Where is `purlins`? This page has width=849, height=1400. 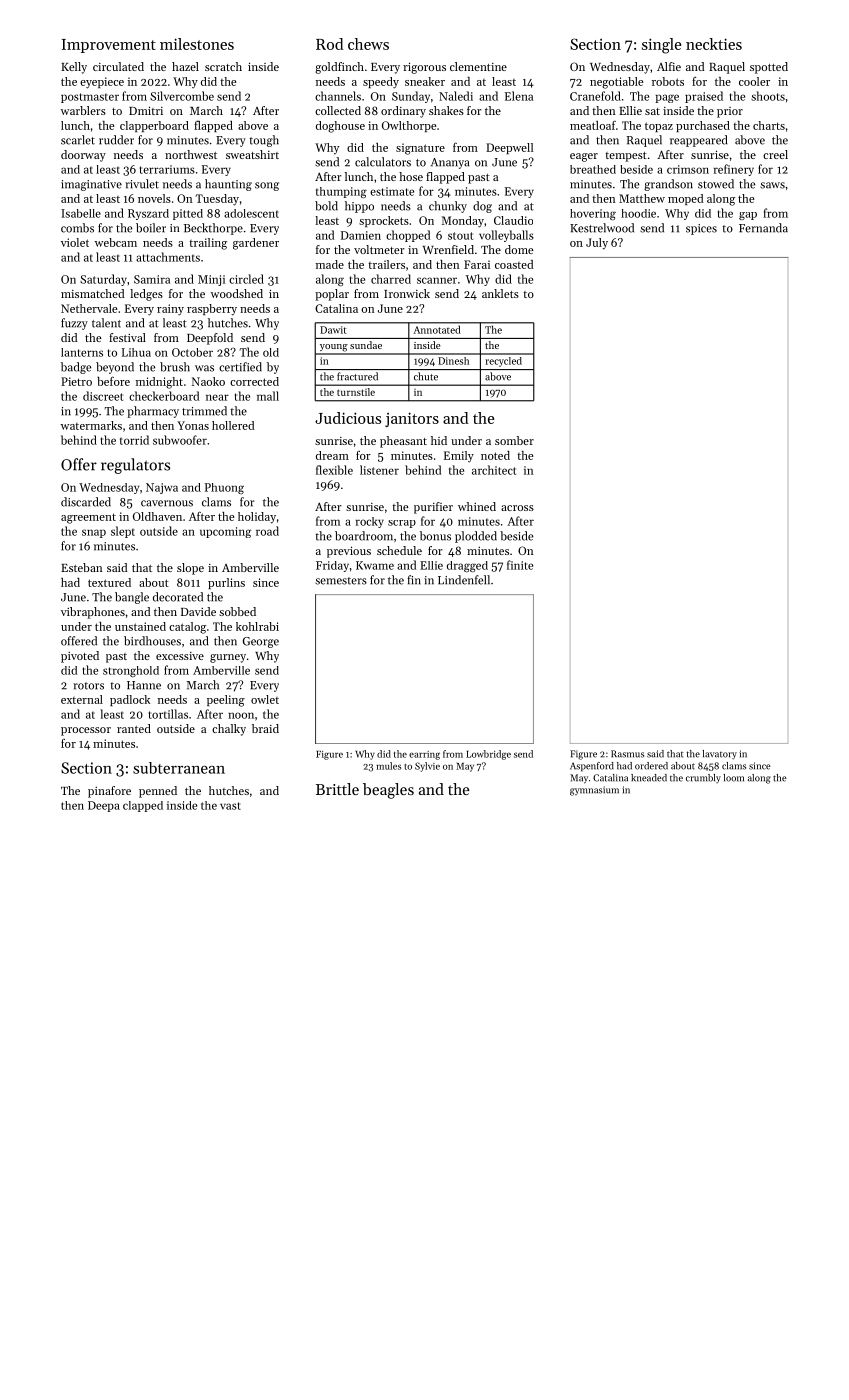
purlins is located at coordinates (226, 583).
